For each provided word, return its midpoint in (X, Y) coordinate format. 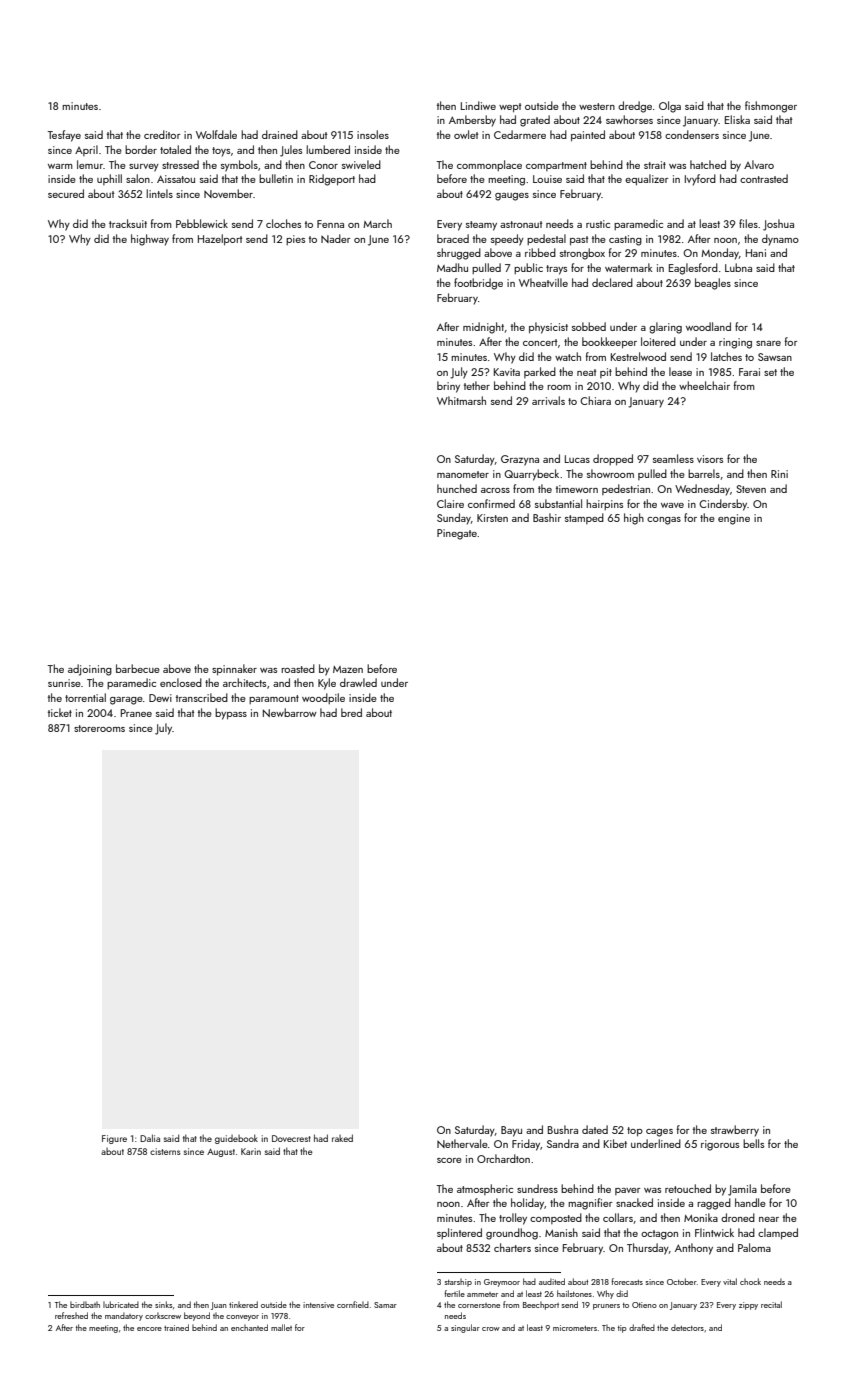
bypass (231, 714)
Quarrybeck (531, 475)
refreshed (71, 1315)
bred (351, 712)
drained (280, 134)
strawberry (735, 1131)
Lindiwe (478, 105)
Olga (670, 107)
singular (465, 1328)
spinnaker (234, 670)
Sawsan (775, 357)
